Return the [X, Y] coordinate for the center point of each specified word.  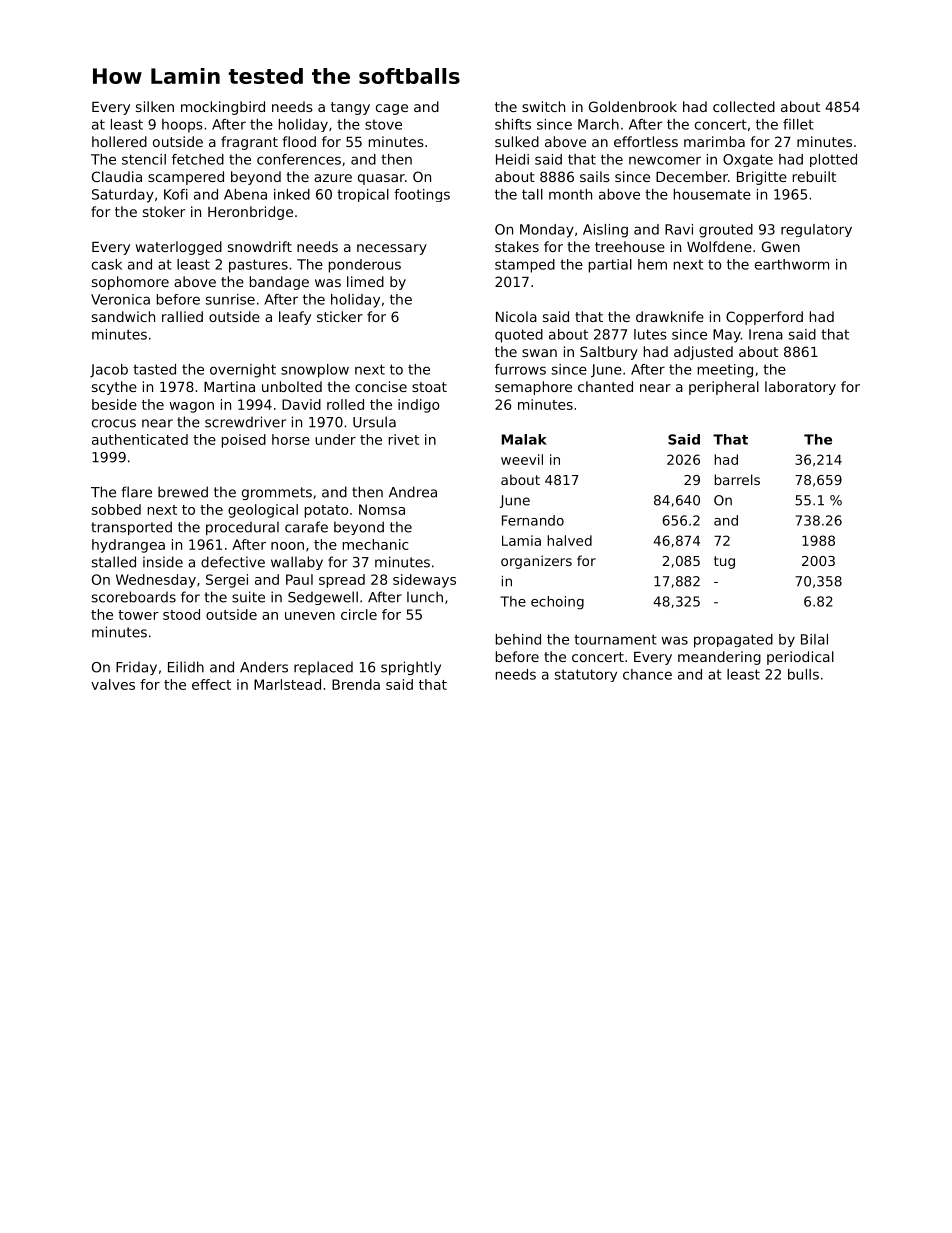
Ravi [679, 229]
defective [233, 562]
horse [291, 439]
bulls [803, 674]
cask [107, 264]
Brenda [356, 684]
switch [543, 106]
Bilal [814, 639]
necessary [392, 249]
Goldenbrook [633, 106]
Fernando [533, 520]
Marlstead [287, 684]
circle [359, 614]
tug [724, 562]
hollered [119, 141]
